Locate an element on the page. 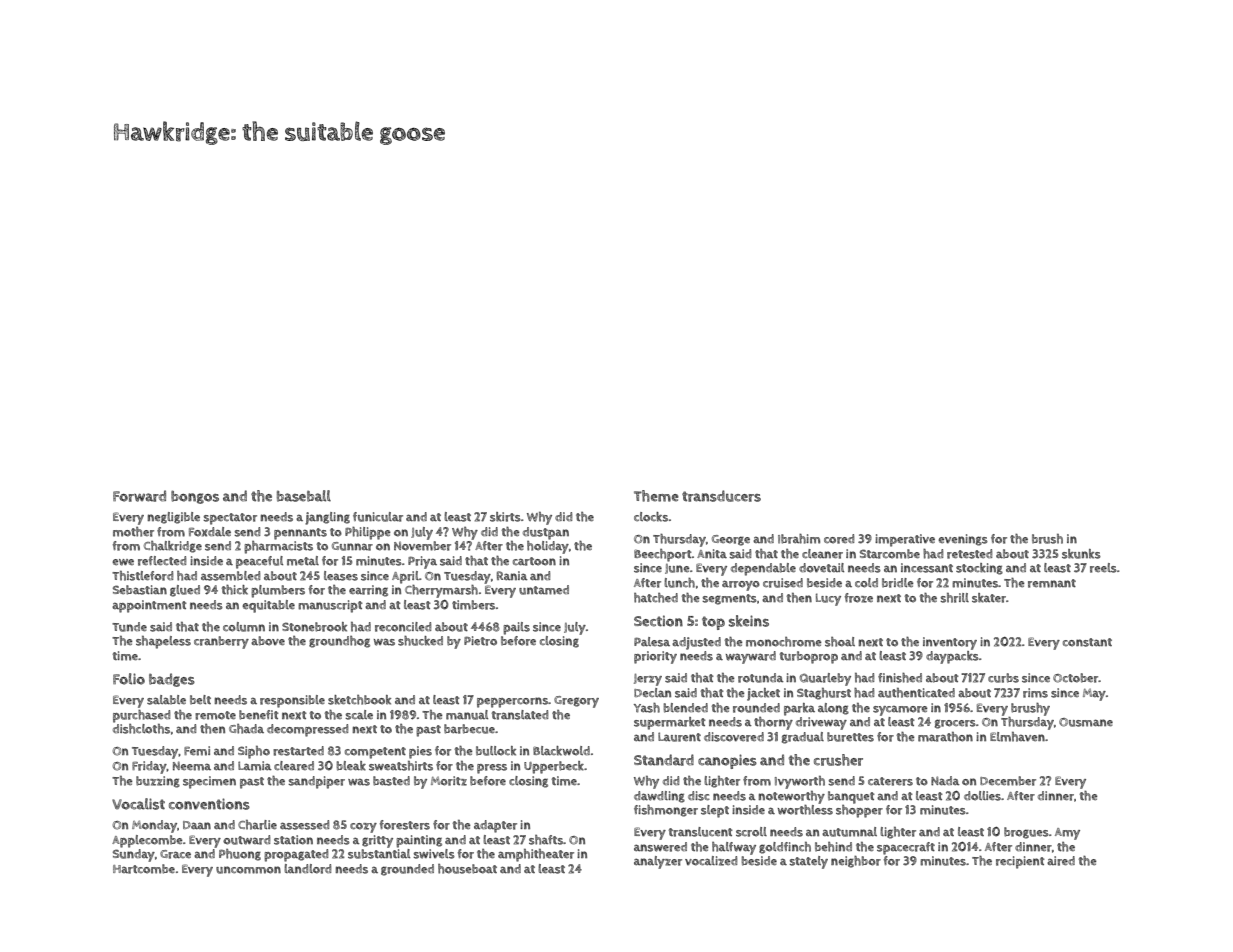  dishcloths is located at coordinates (141, 729).
